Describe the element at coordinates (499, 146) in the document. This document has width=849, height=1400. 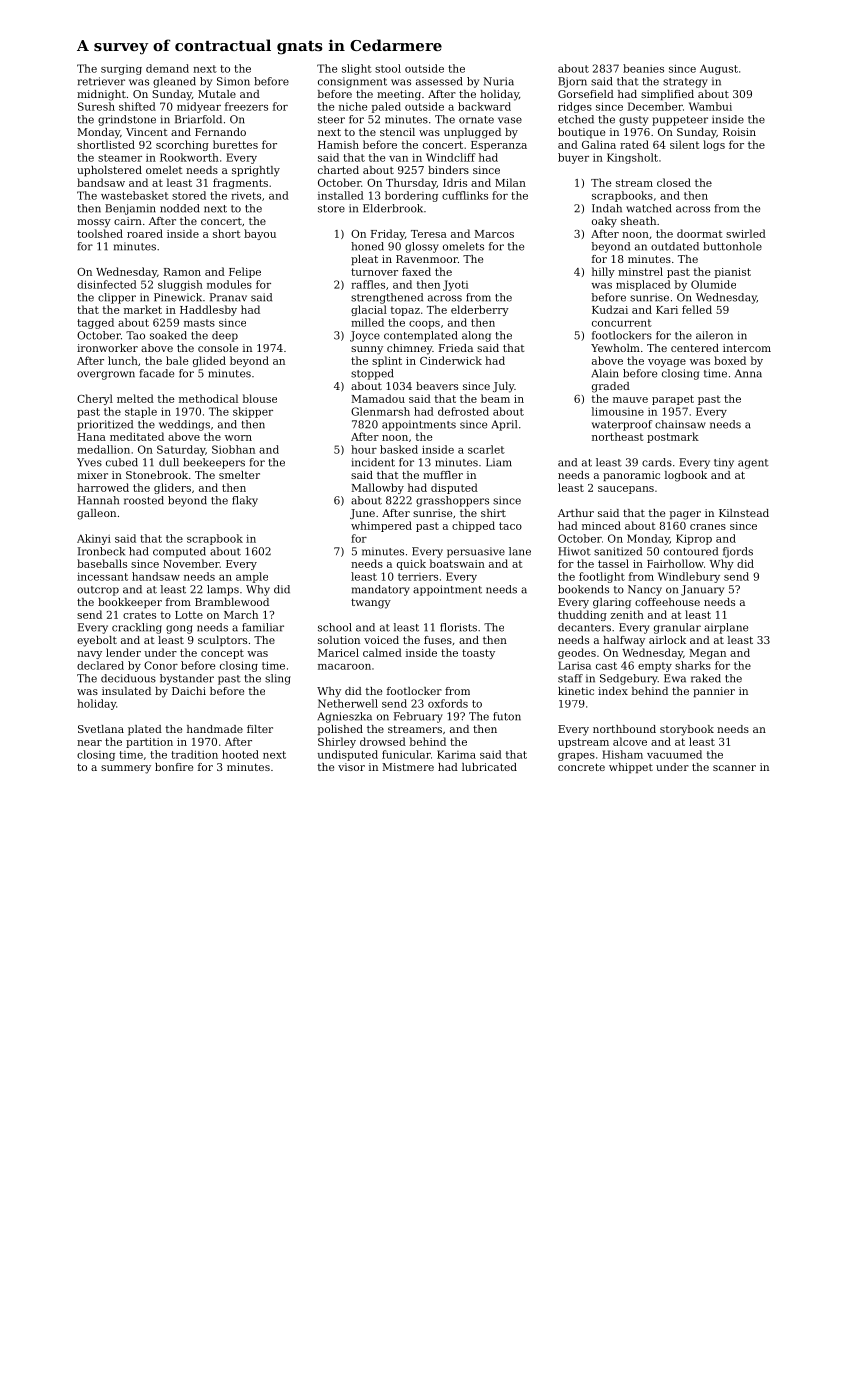
I see `Esperanza` at that location.
